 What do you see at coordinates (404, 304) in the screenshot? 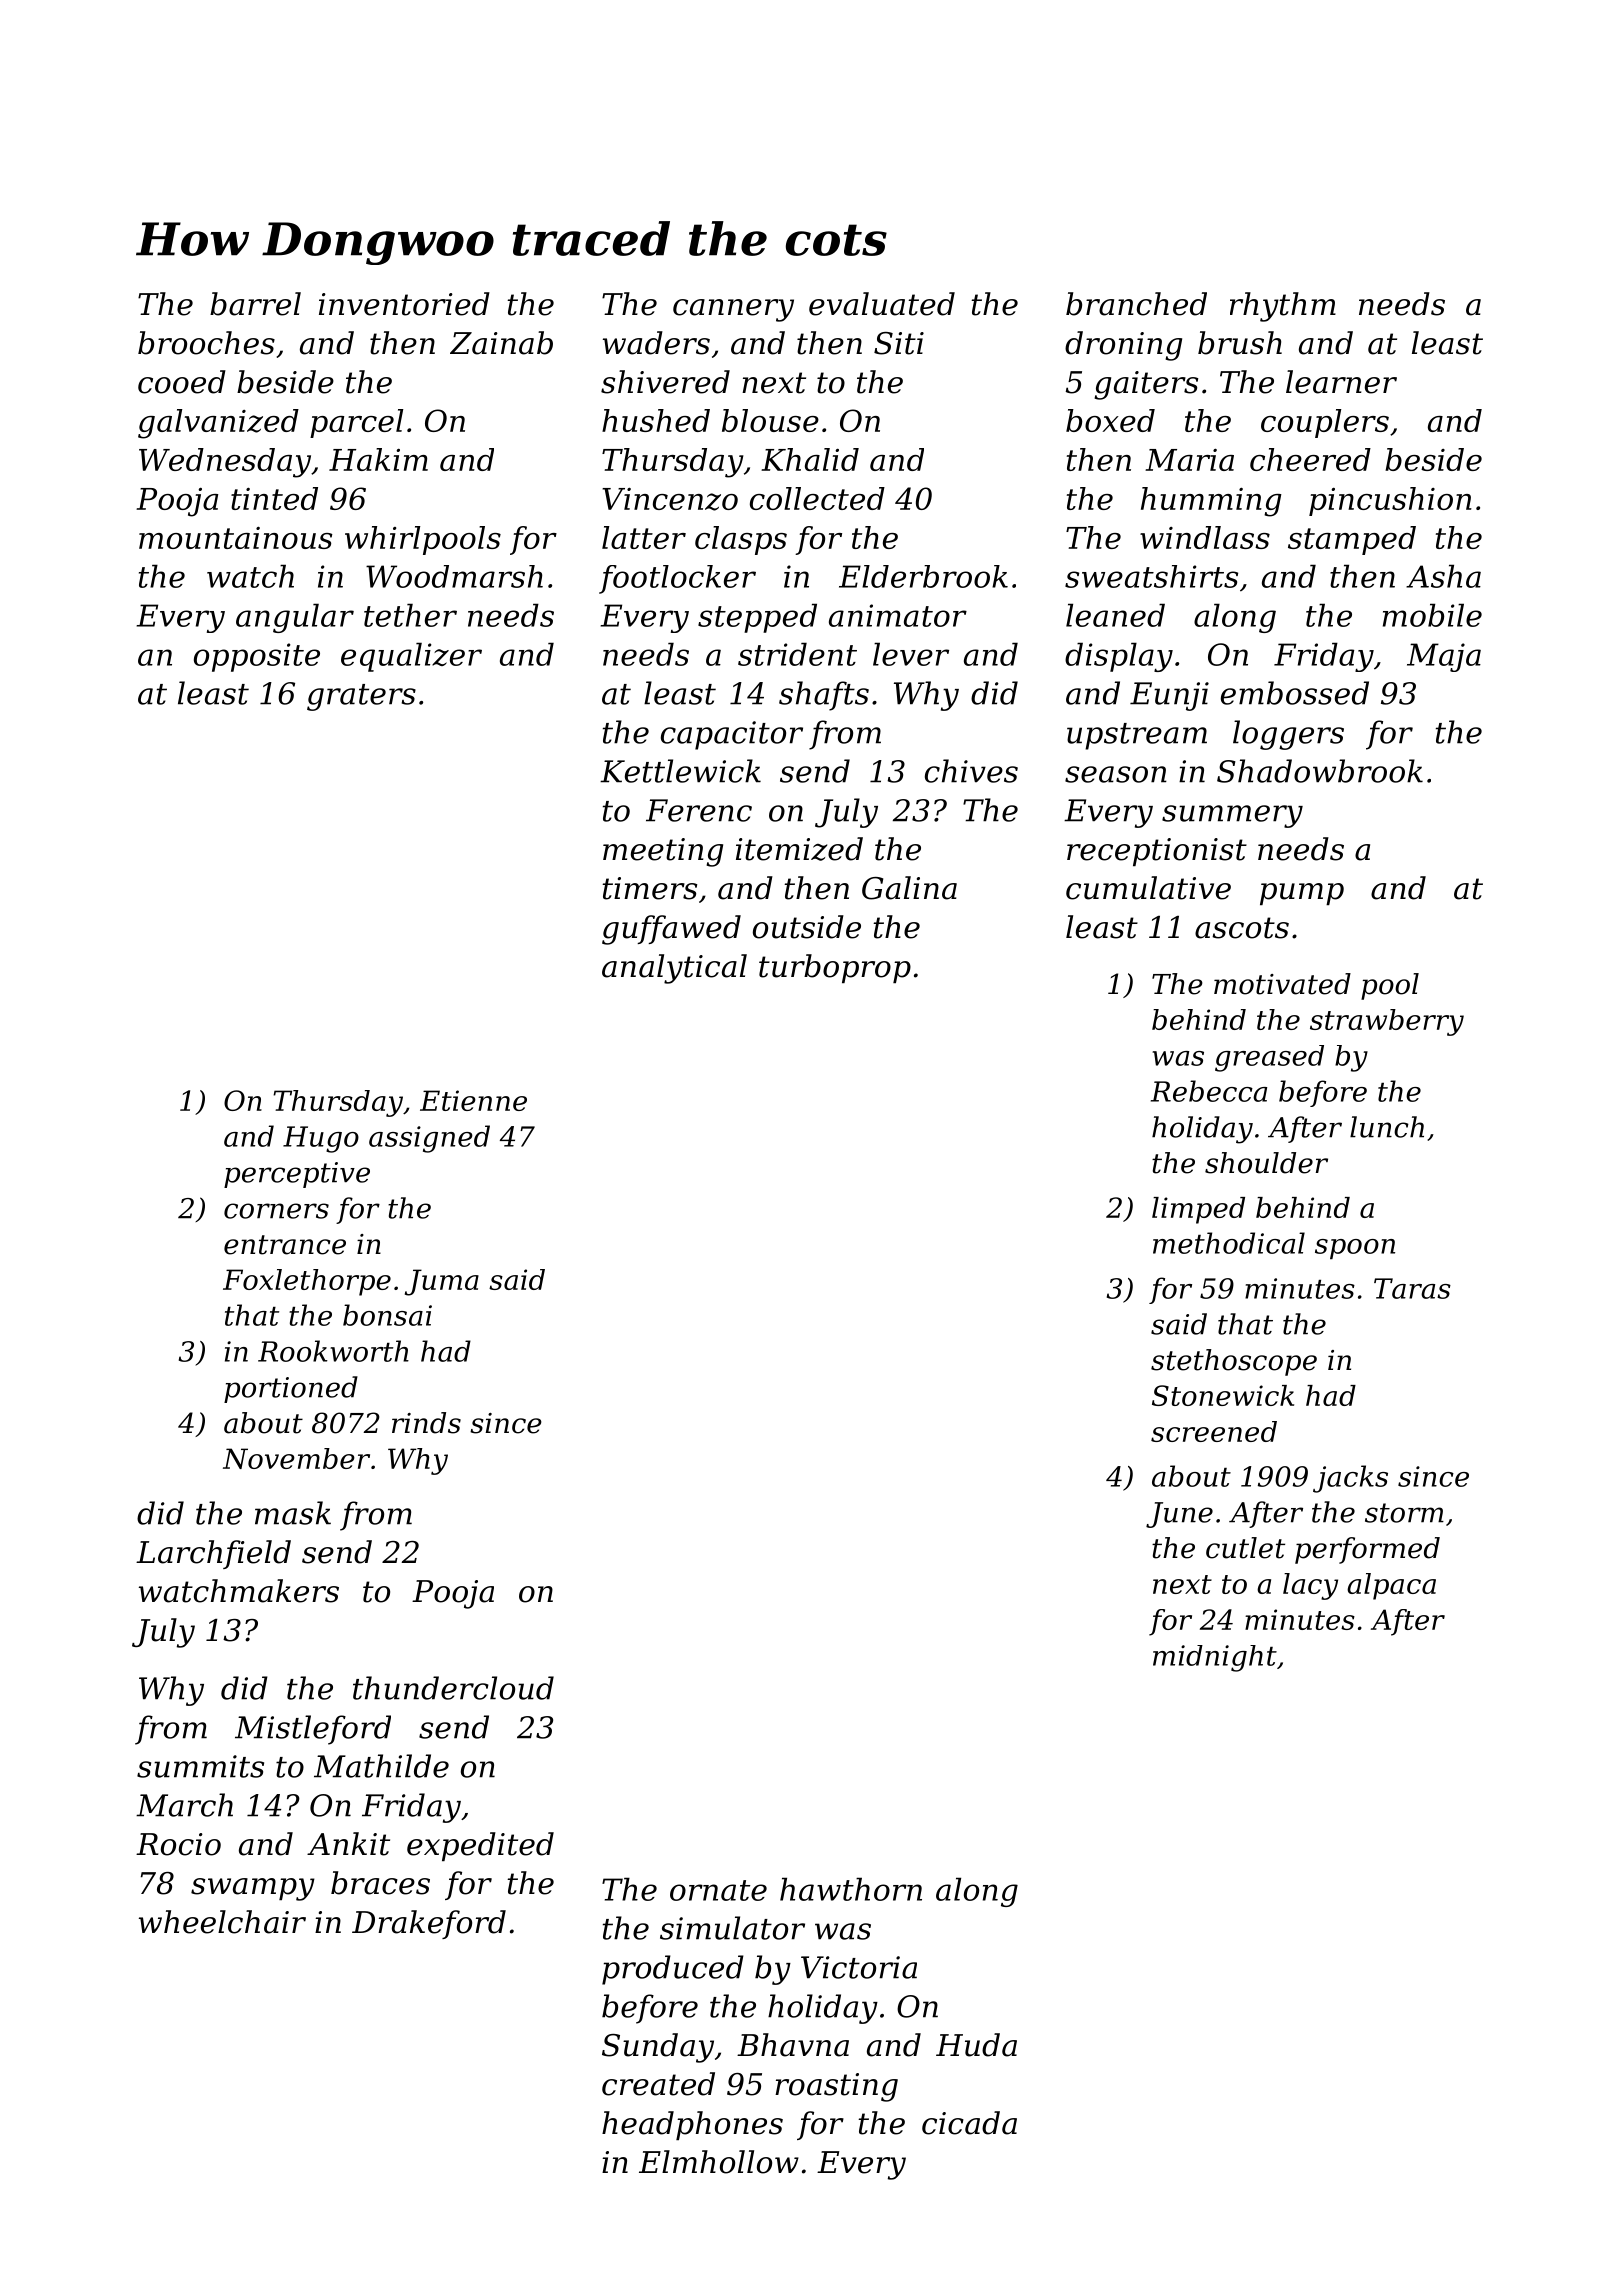
I see `inventoried` at bounding box center [404, 304].
